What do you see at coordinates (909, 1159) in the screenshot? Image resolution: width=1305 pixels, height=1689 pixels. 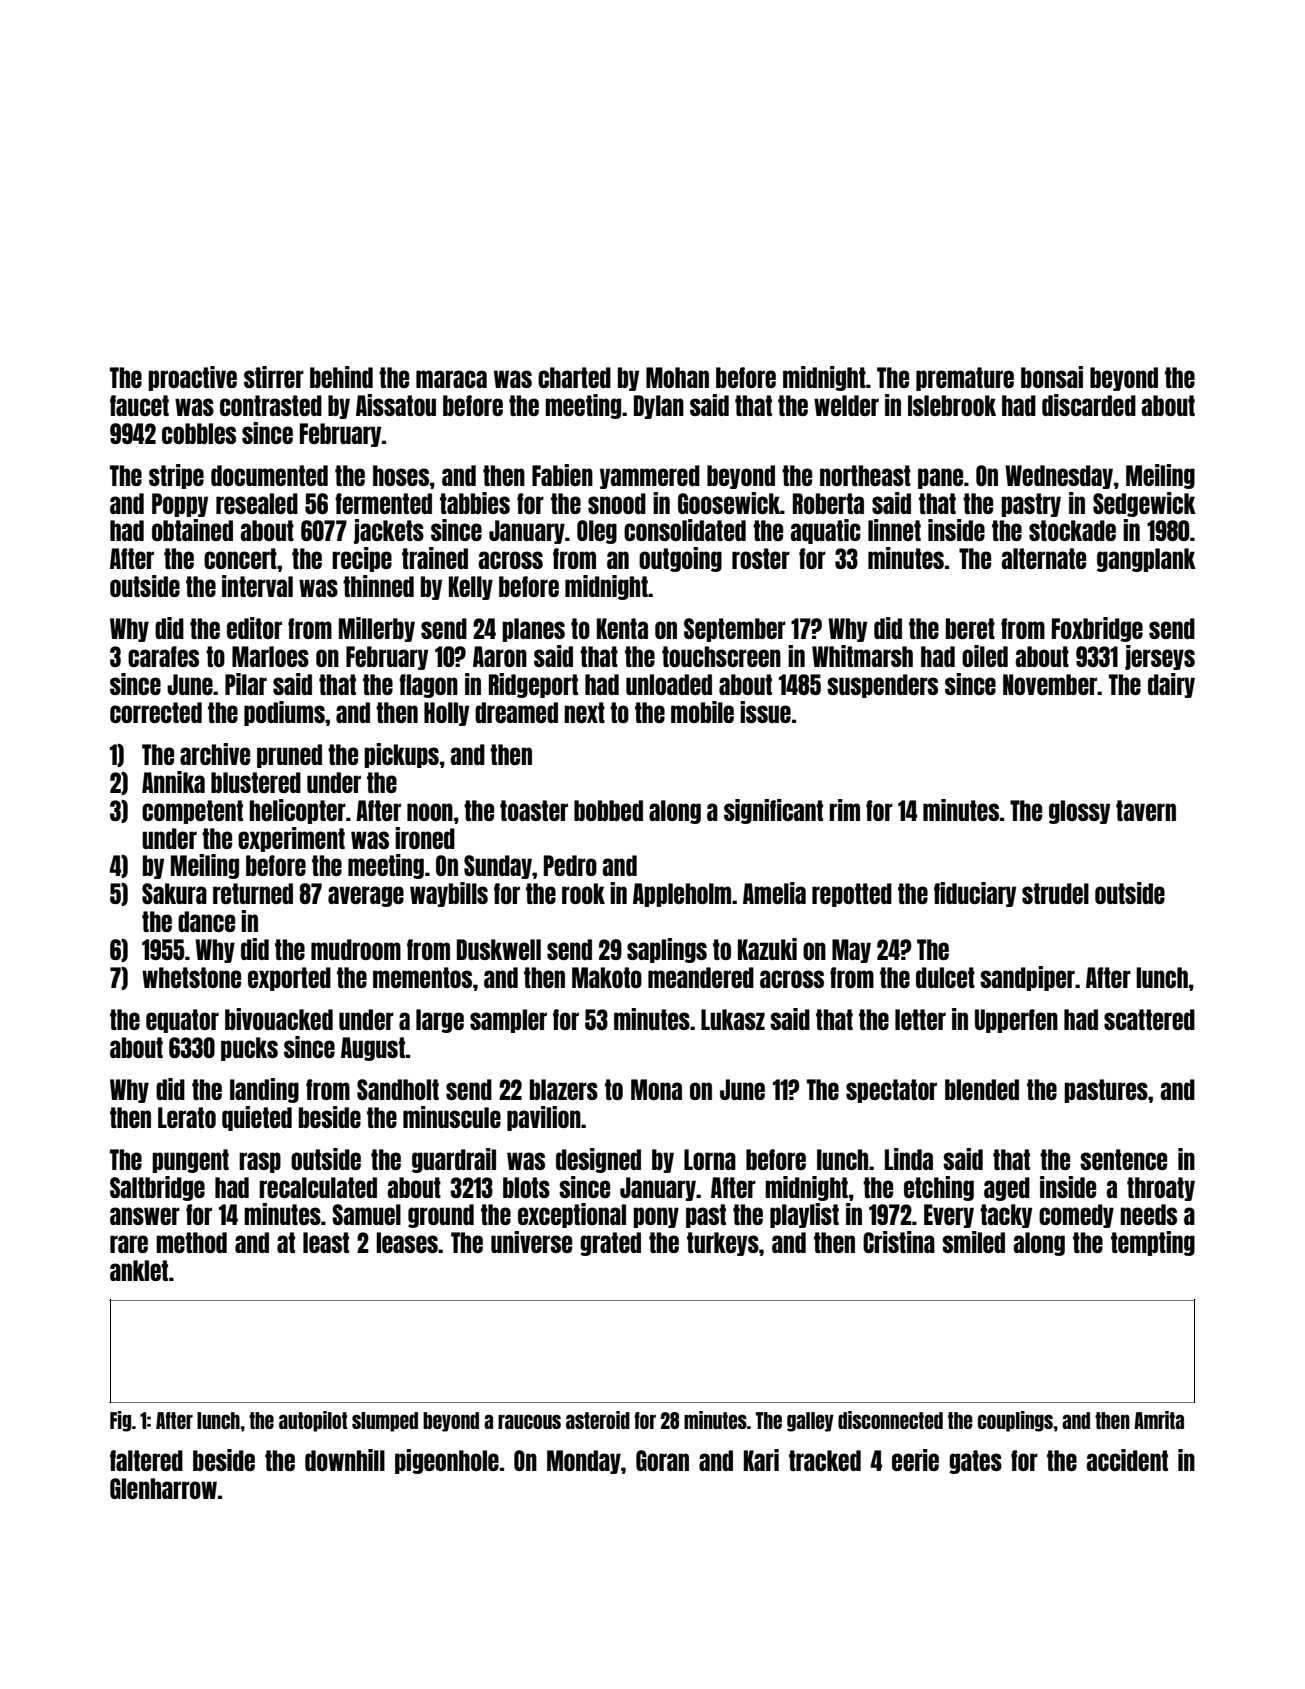 I see `Linda` at bounding box center [909, 1159].
